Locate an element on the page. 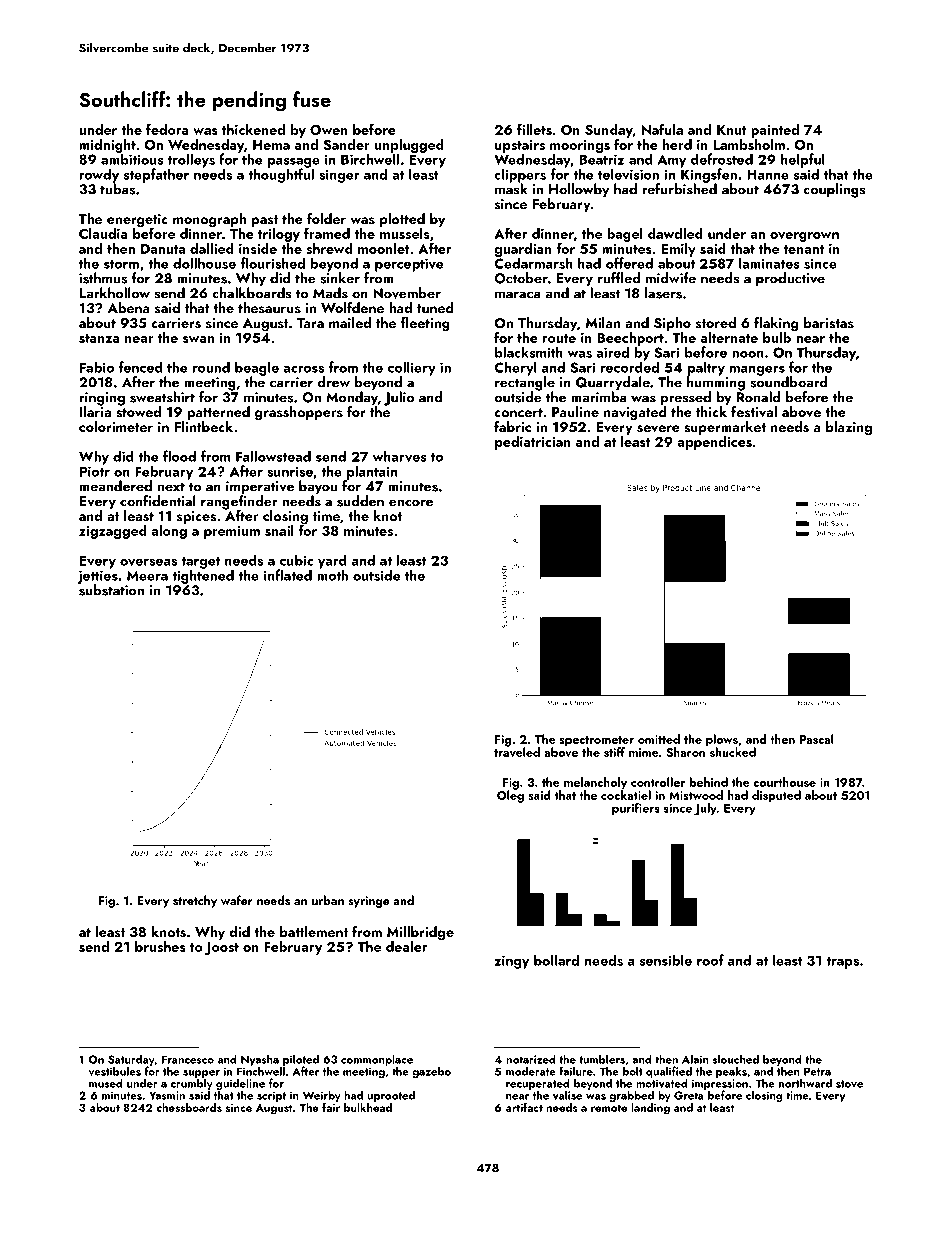 This document has width=952, height=1233. Pascal is located at coordinates (817, 739).
